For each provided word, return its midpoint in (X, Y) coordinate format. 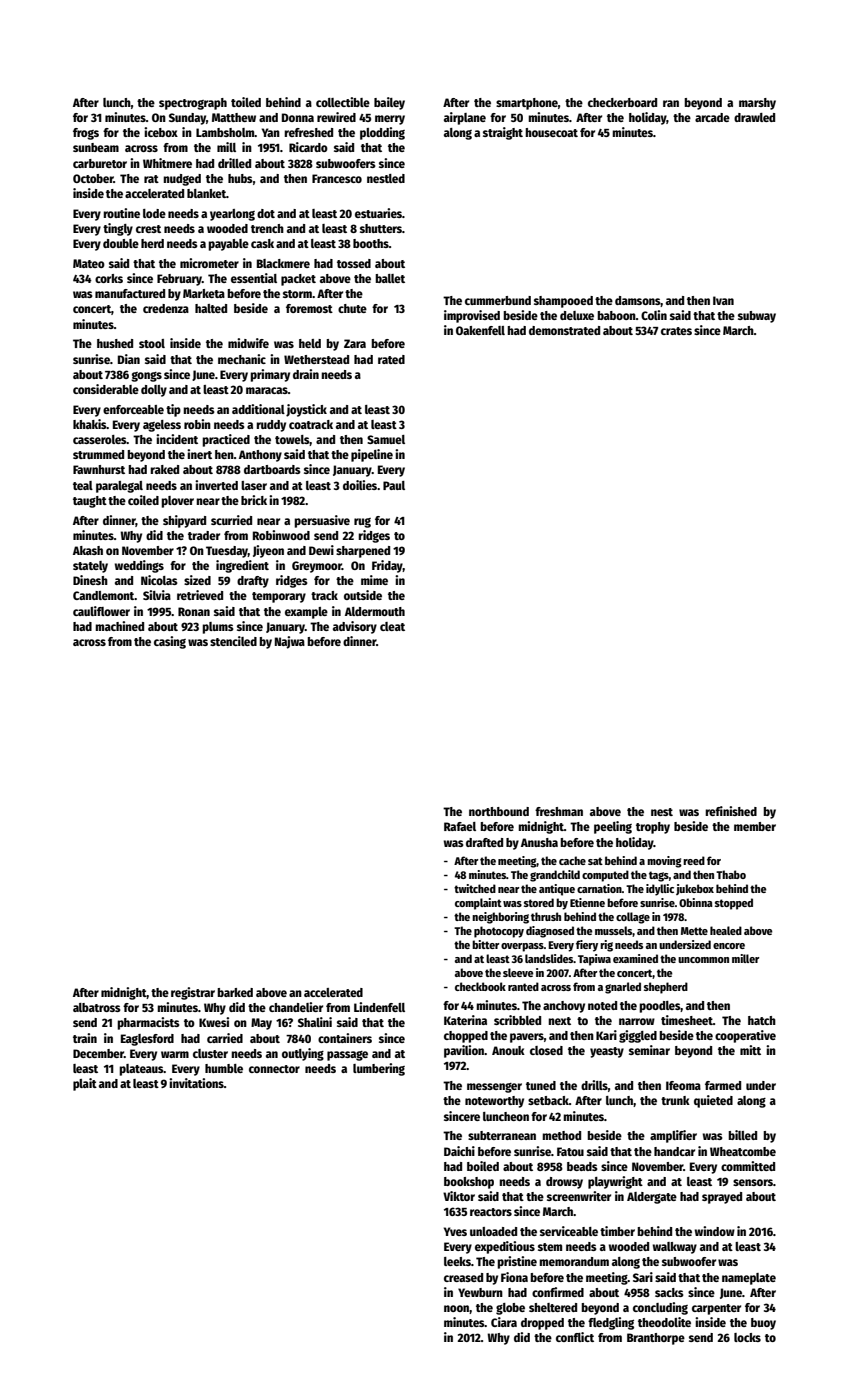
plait (85, 1084)
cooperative (745, 1036)
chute (352, 308)
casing (170, 642)
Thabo (731, 874)
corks (109, 278)
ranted (523, 986)
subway (757, 317)
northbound (499, 811)
